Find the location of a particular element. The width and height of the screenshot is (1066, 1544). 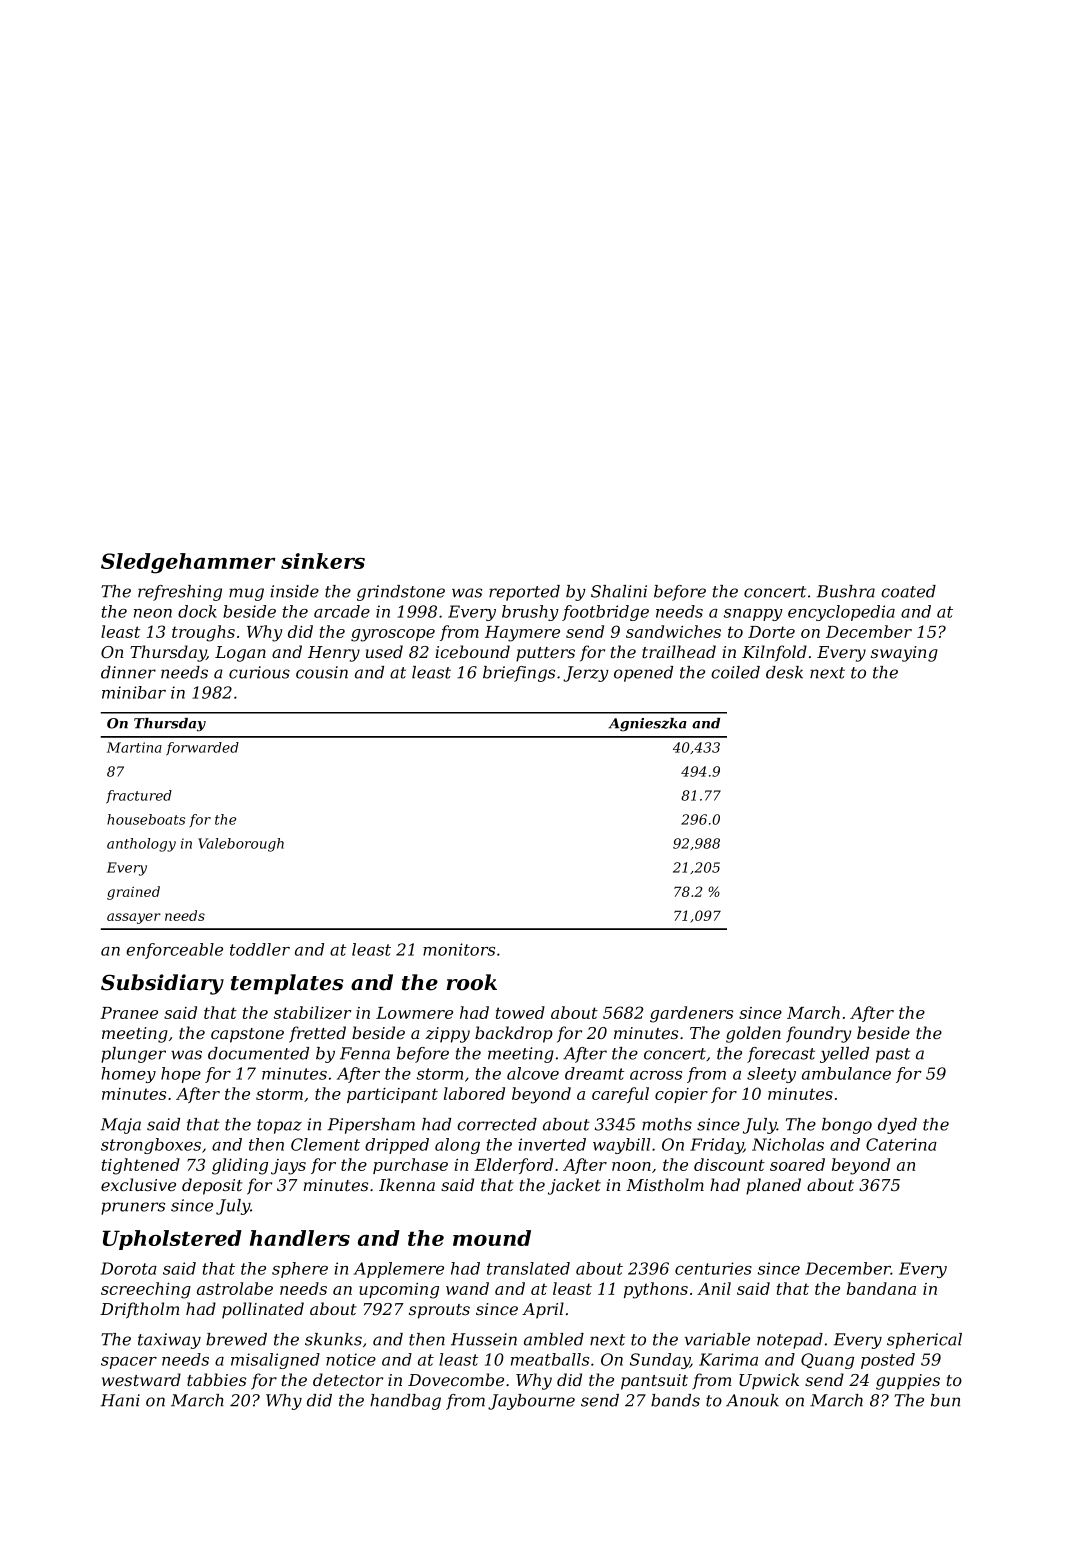

Bushra is located at coordinates (846, 591).
